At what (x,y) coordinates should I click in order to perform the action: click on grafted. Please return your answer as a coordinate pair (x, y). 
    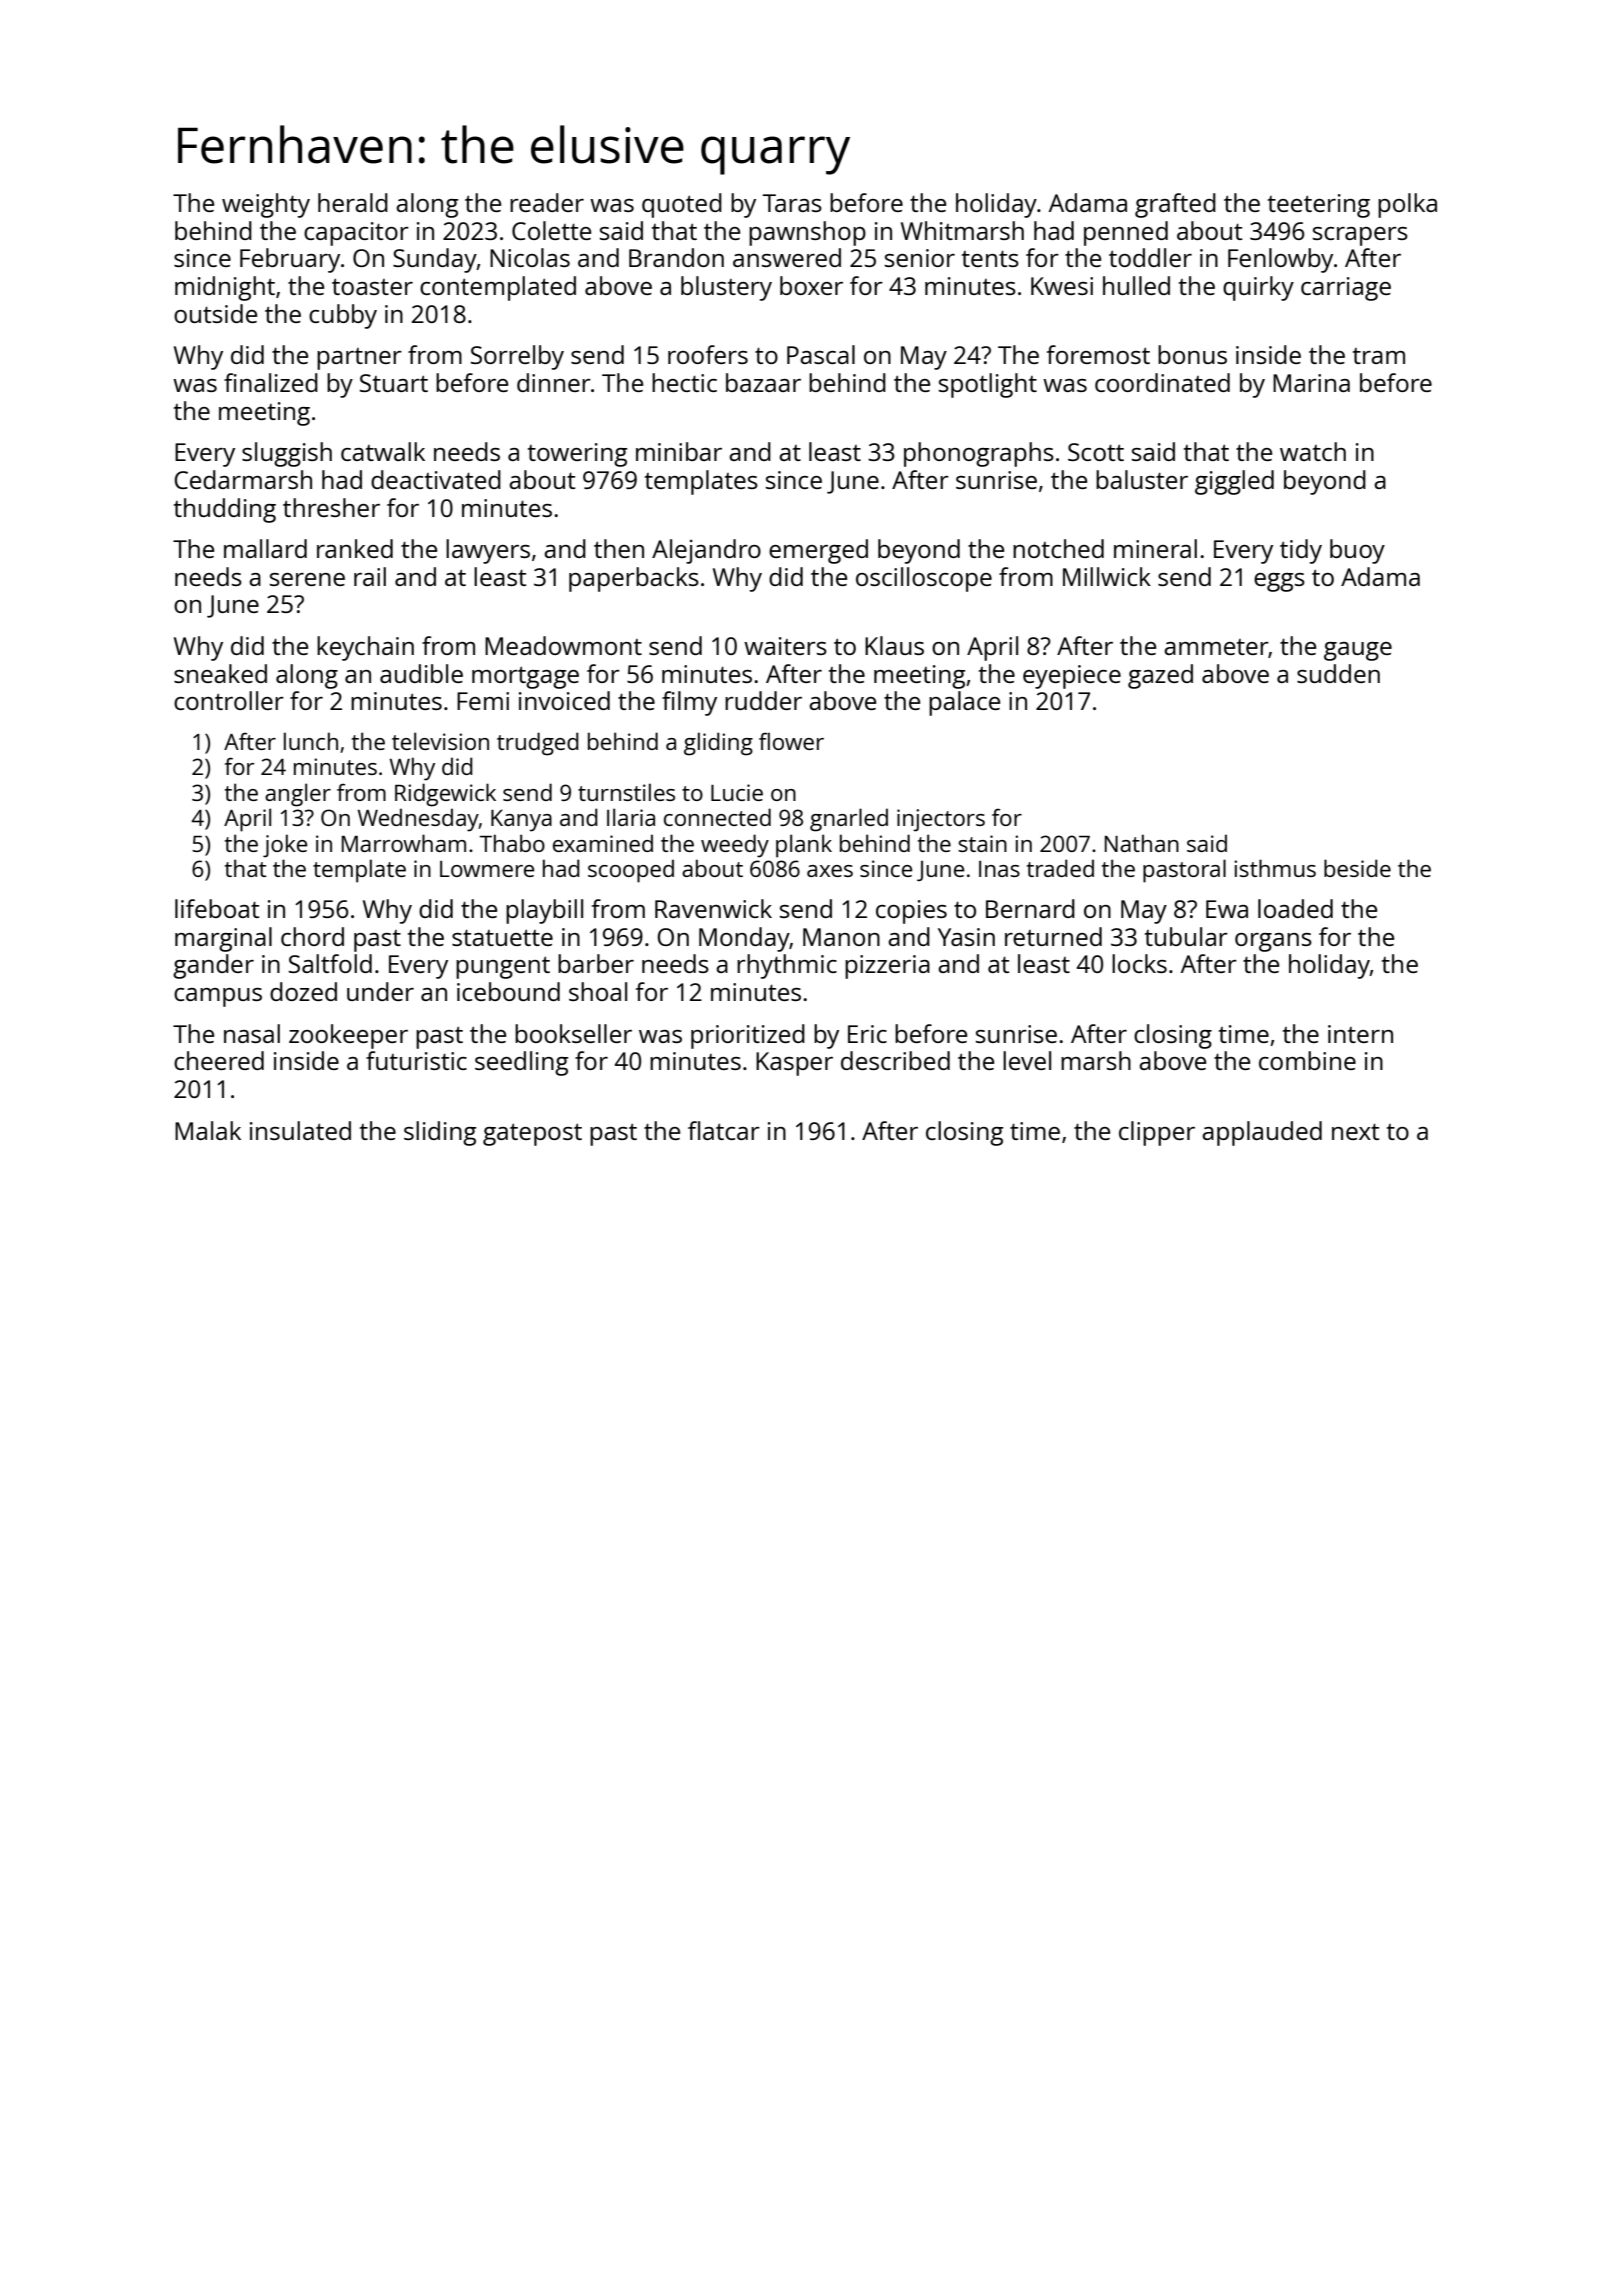
    Looking at the image, I should click on (1175, 205).
